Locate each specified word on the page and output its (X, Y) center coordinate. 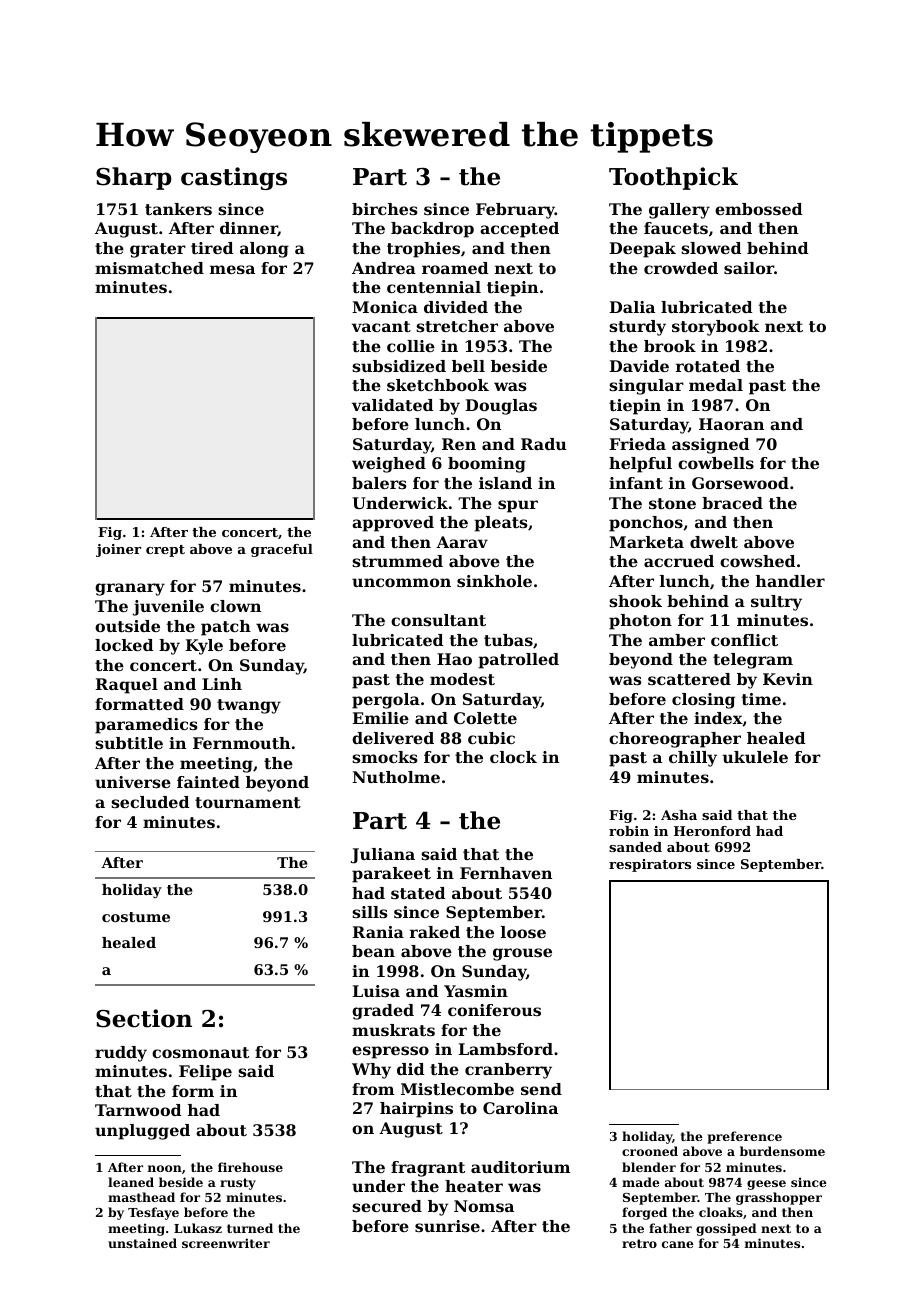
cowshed (757, 561)
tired (212, 248)
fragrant (428, 1169)
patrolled (518, 661)
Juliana (383, 856)
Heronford (712, 831)
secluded (150, 802)
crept (165, 551)
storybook (716, 328)
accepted (519, 230)
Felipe (205, 1073)
